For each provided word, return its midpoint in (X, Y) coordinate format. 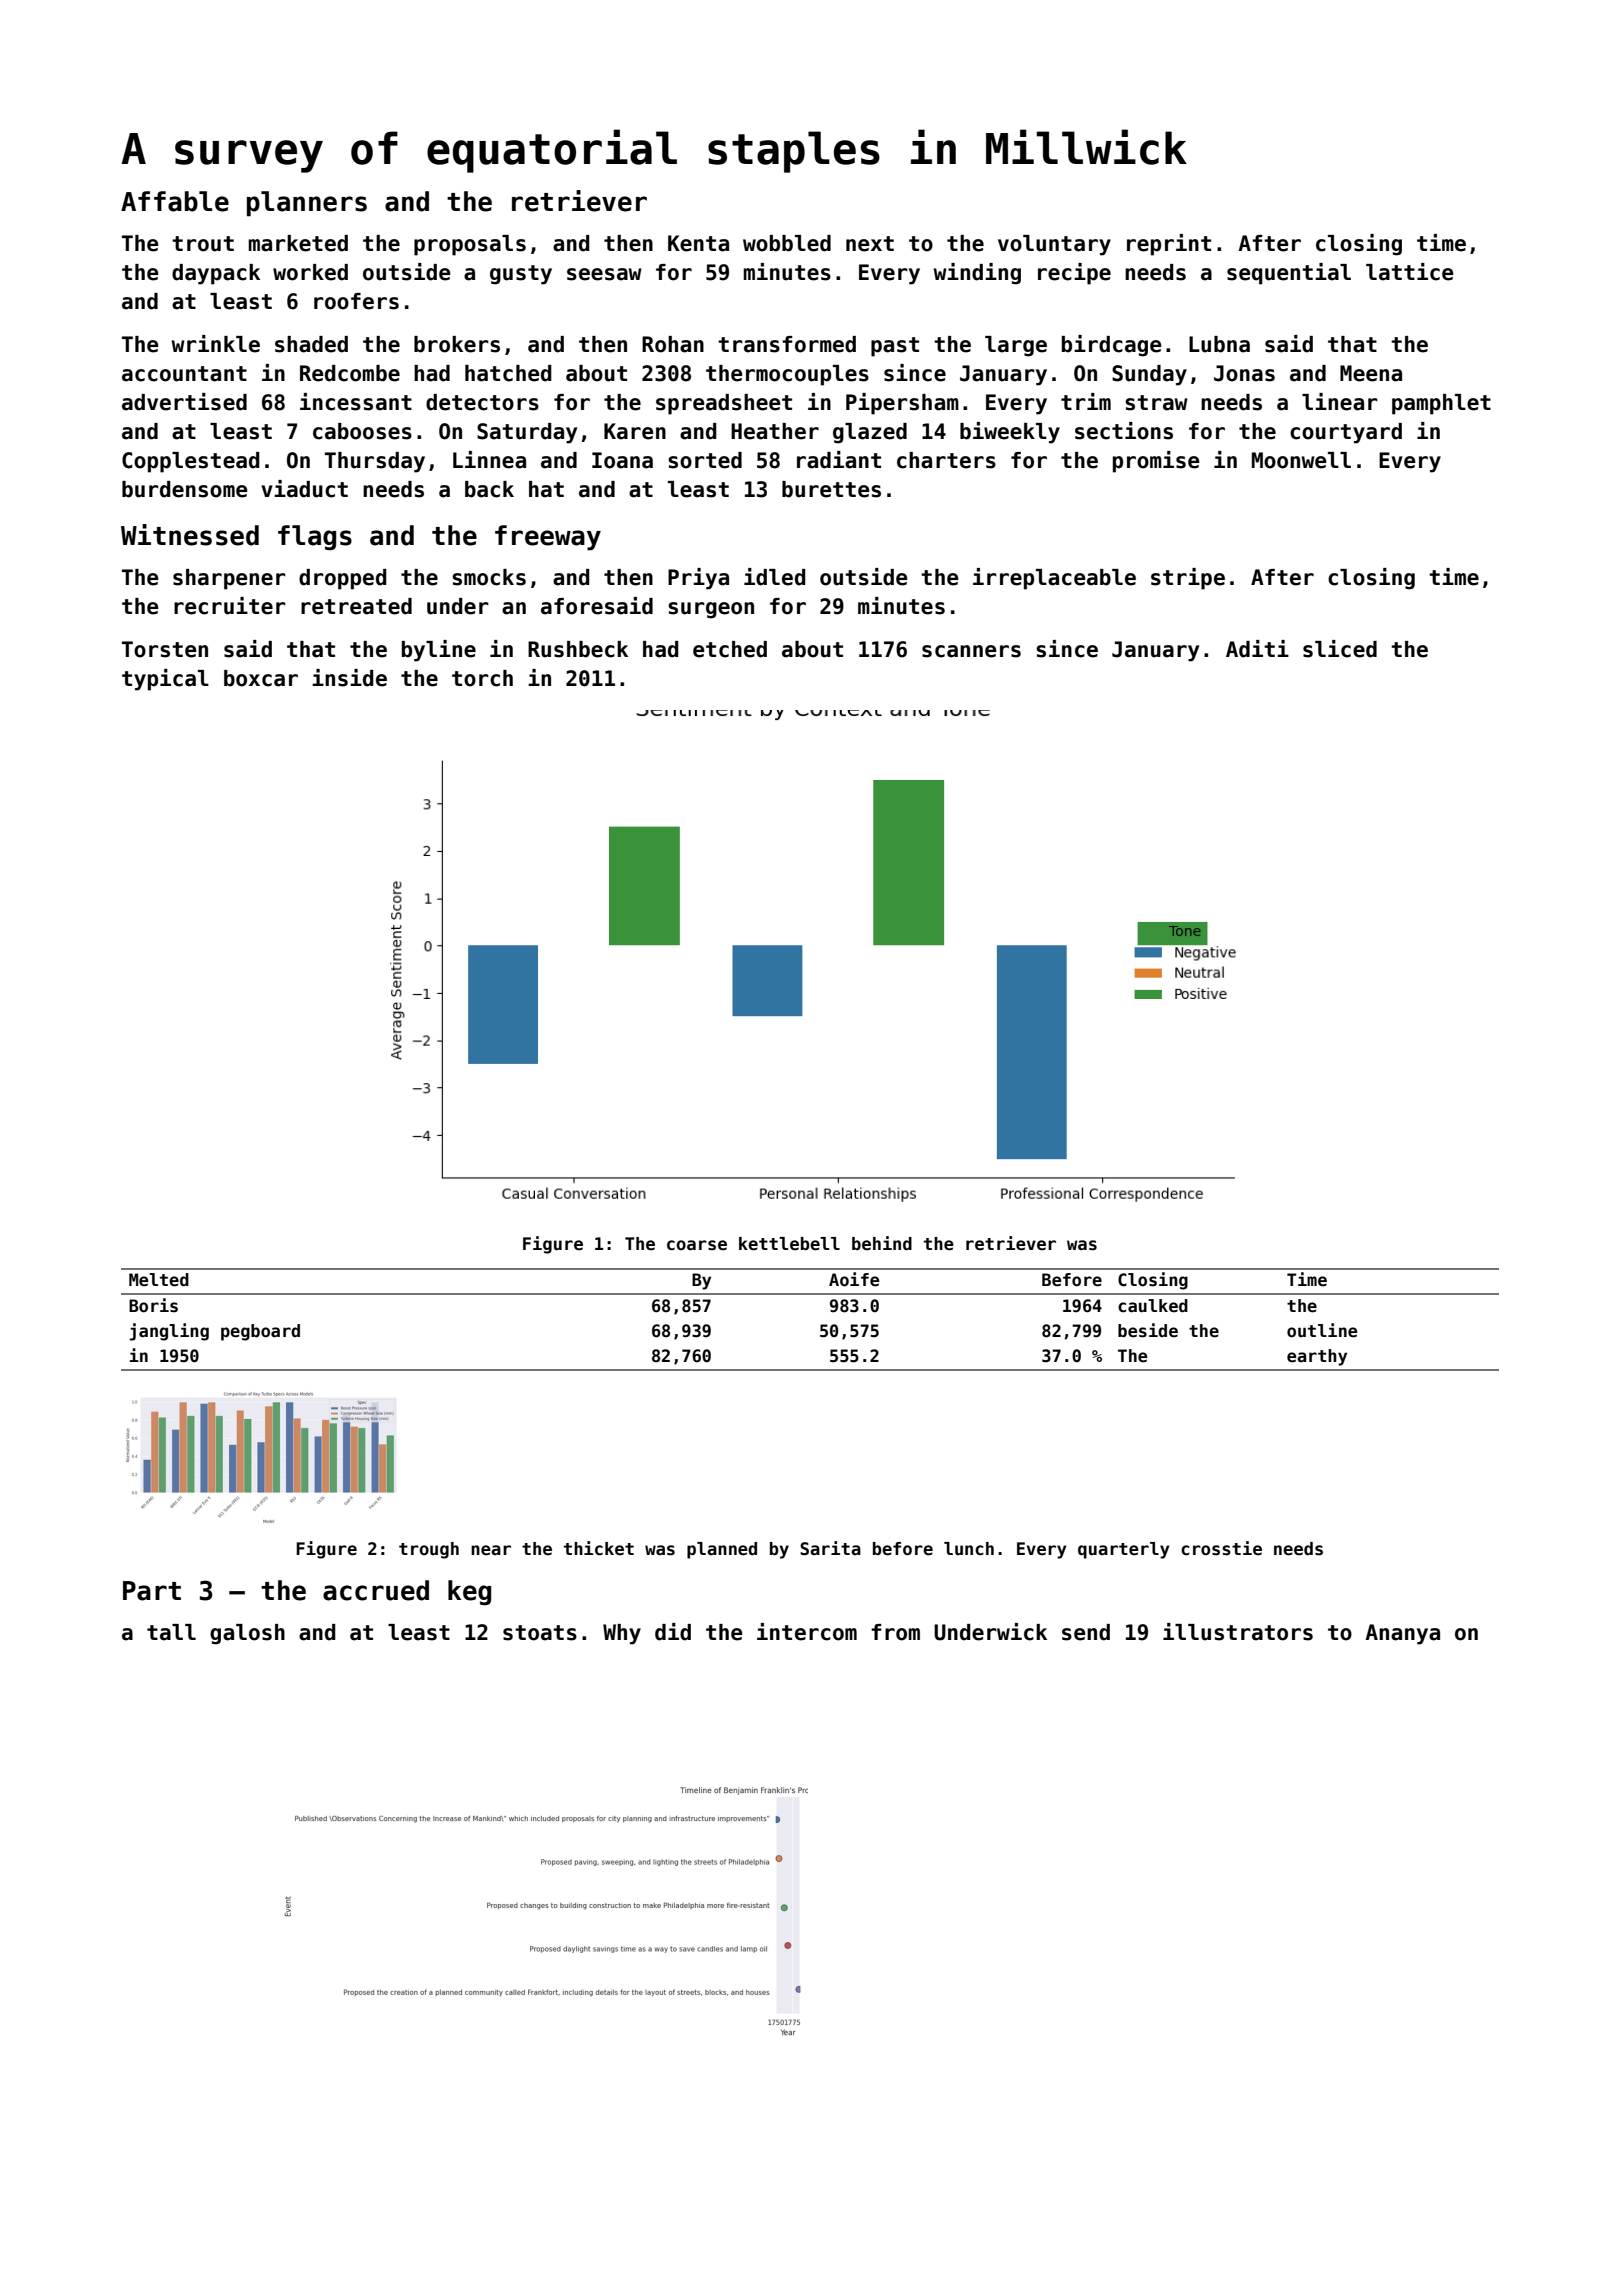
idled (775, 577)
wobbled (787, 243)
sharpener (229, 579)
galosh (247, 1634)
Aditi (1257, 649)
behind (882, 1243)
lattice (1410, 272)
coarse (697, 1245)
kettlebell (789, 1244)
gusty (521, 275)
